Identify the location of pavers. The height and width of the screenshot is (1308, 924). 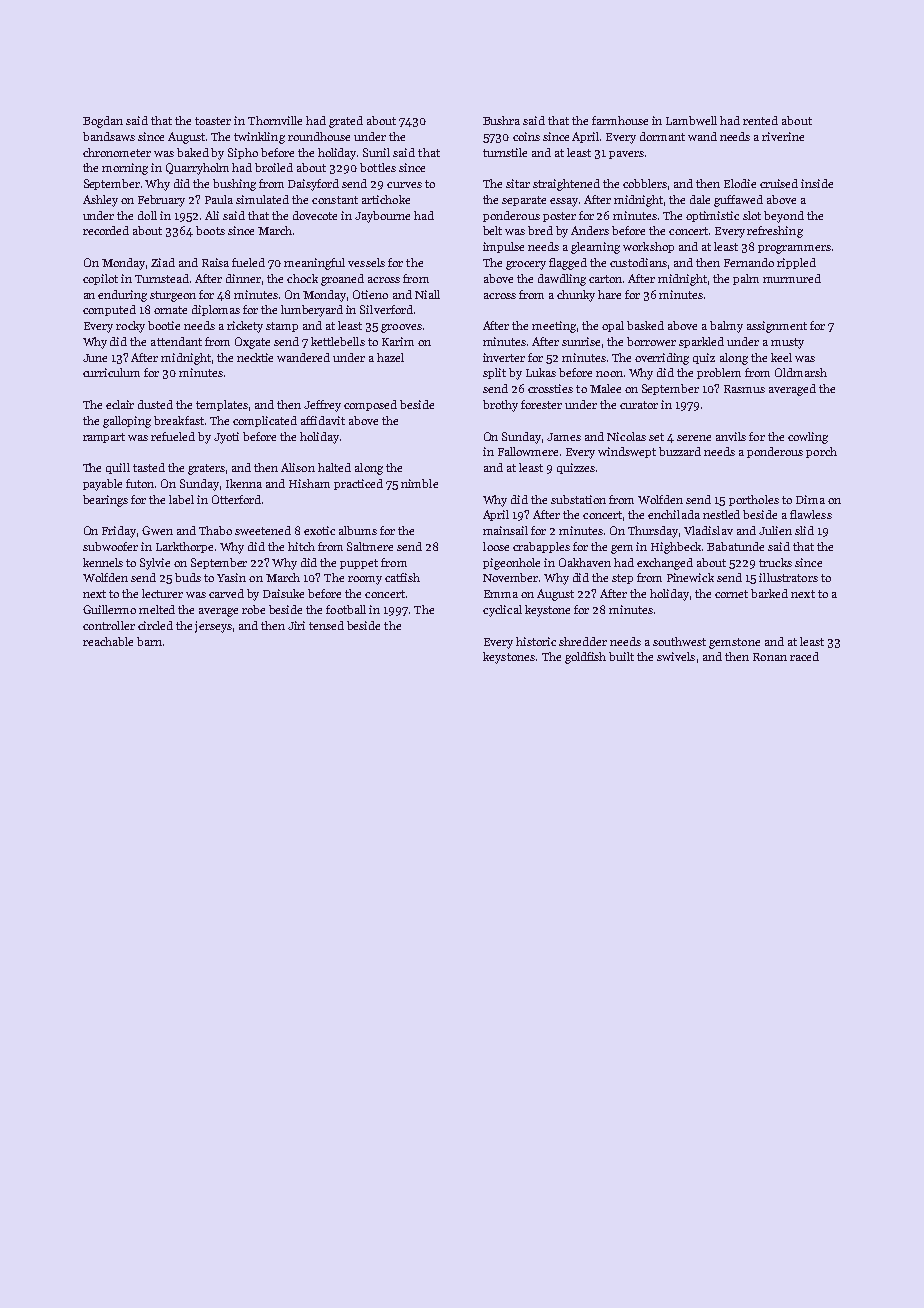
(626, 155).
